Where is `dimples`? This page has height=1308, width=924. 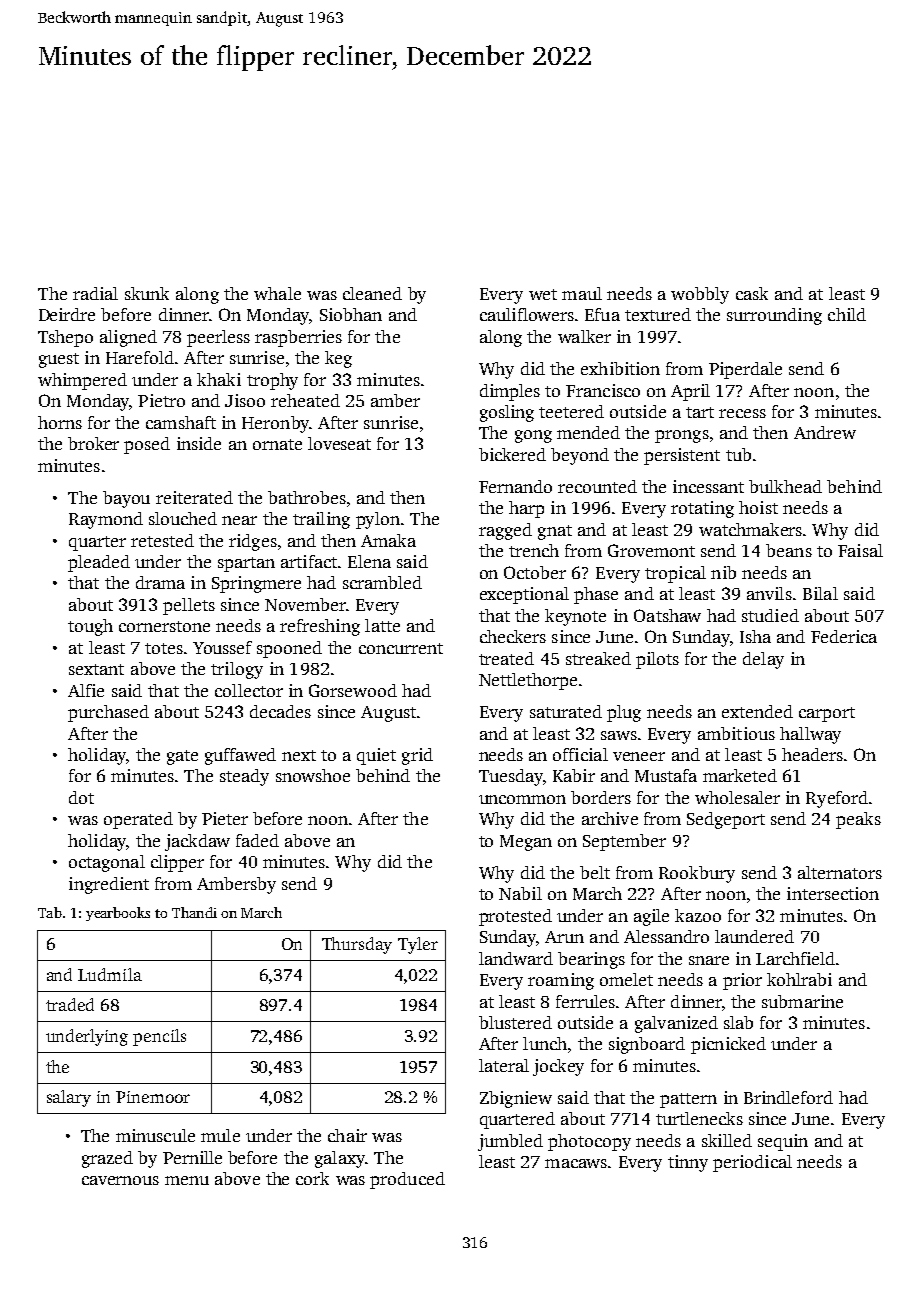 dimples is located at coordinates (510, 392).
